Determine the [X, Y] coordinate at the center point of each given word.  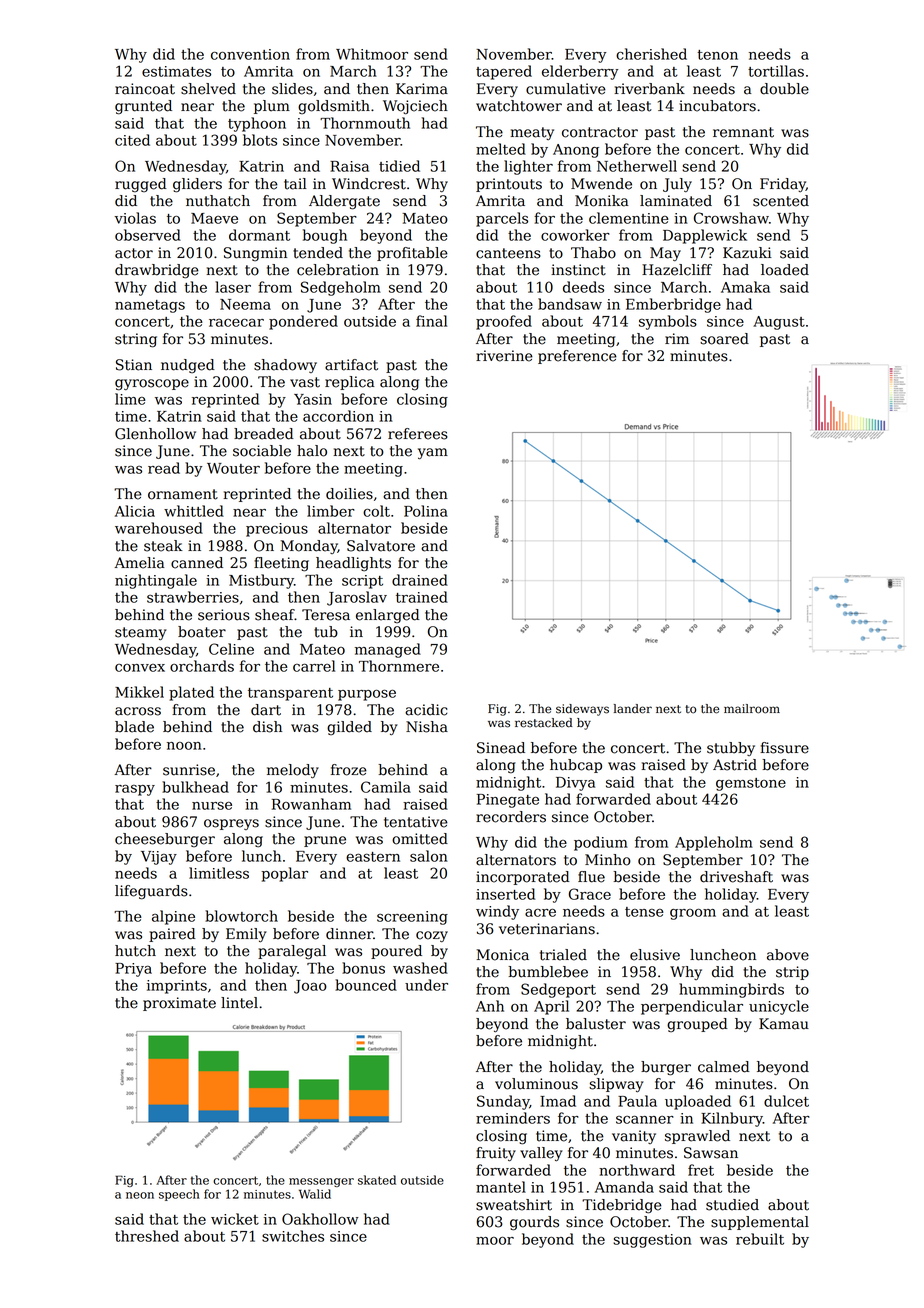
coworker [575, 235]
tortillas [776, 71]
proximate [179, 1004]
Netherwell [637, 166]
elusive [655, 955]
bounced [366, 985]
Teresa [326, 615]
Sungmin [255, 254]
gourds [534, 1223]
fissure [784, 748]
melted [501, 149]
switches [293, 1236]
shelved [208, 89]
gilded [349, 728]
